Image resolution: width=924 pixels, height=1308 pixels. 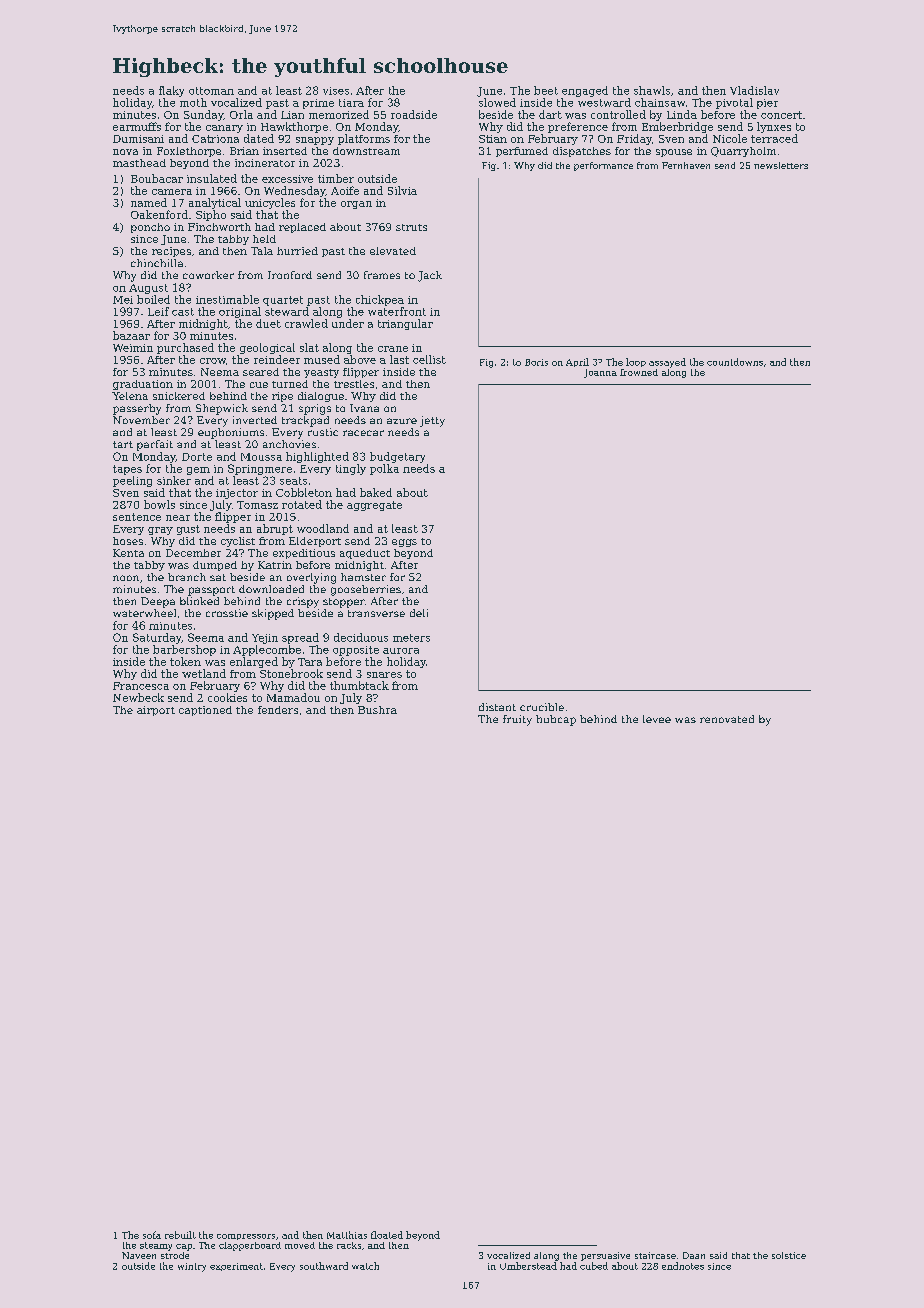 What do you see at coordinates (278, 710) in the document?
I see `fenders` at bounding box center [278, 710].
